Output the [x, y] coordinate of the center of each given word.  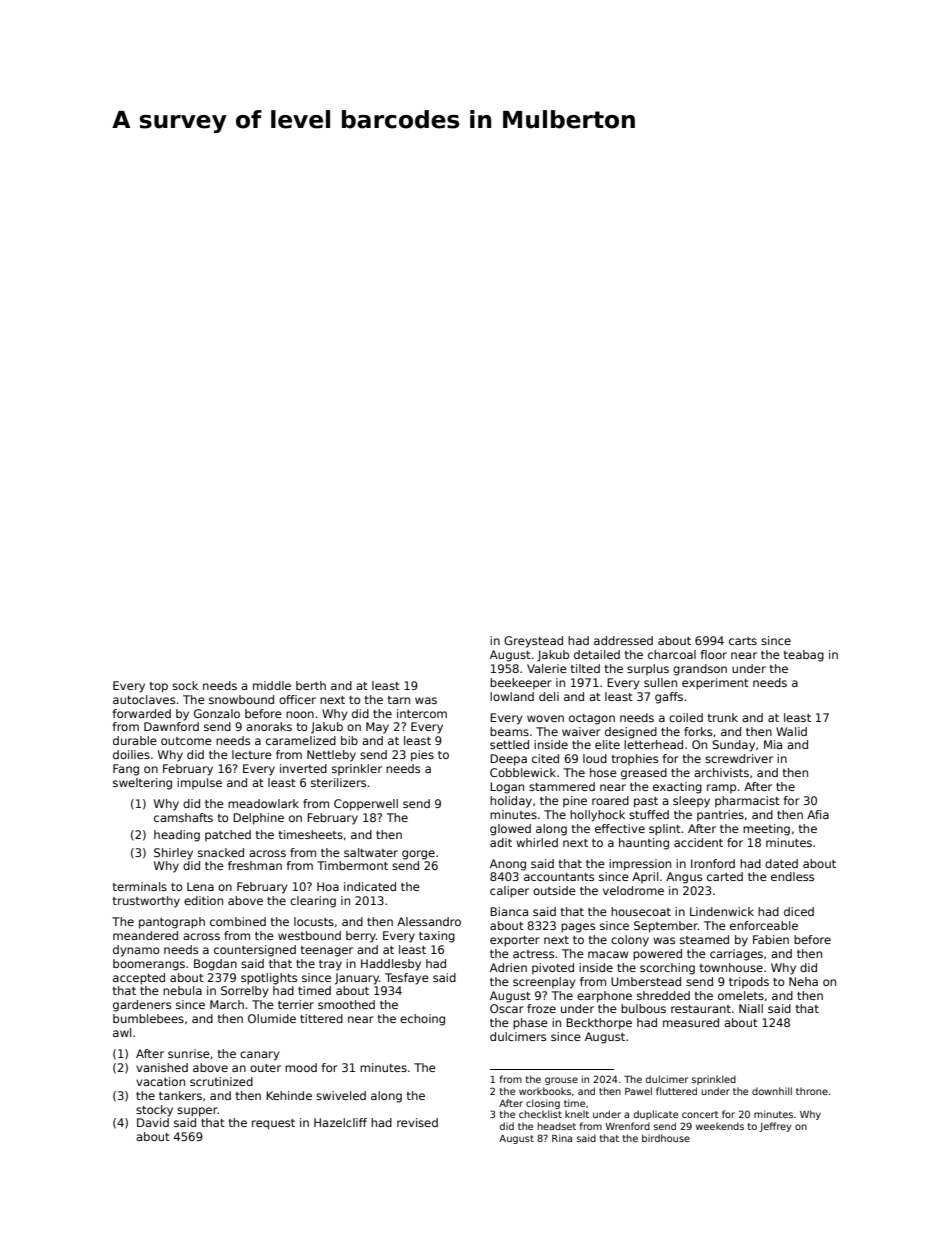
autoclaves [144, 699]
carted [725, 876]
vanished [162, 1067]
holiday [511, 802]
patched [228, 836]
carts [743, 641]
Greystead [533, 642]
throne [812, 1091]
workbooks [545, 1091]
